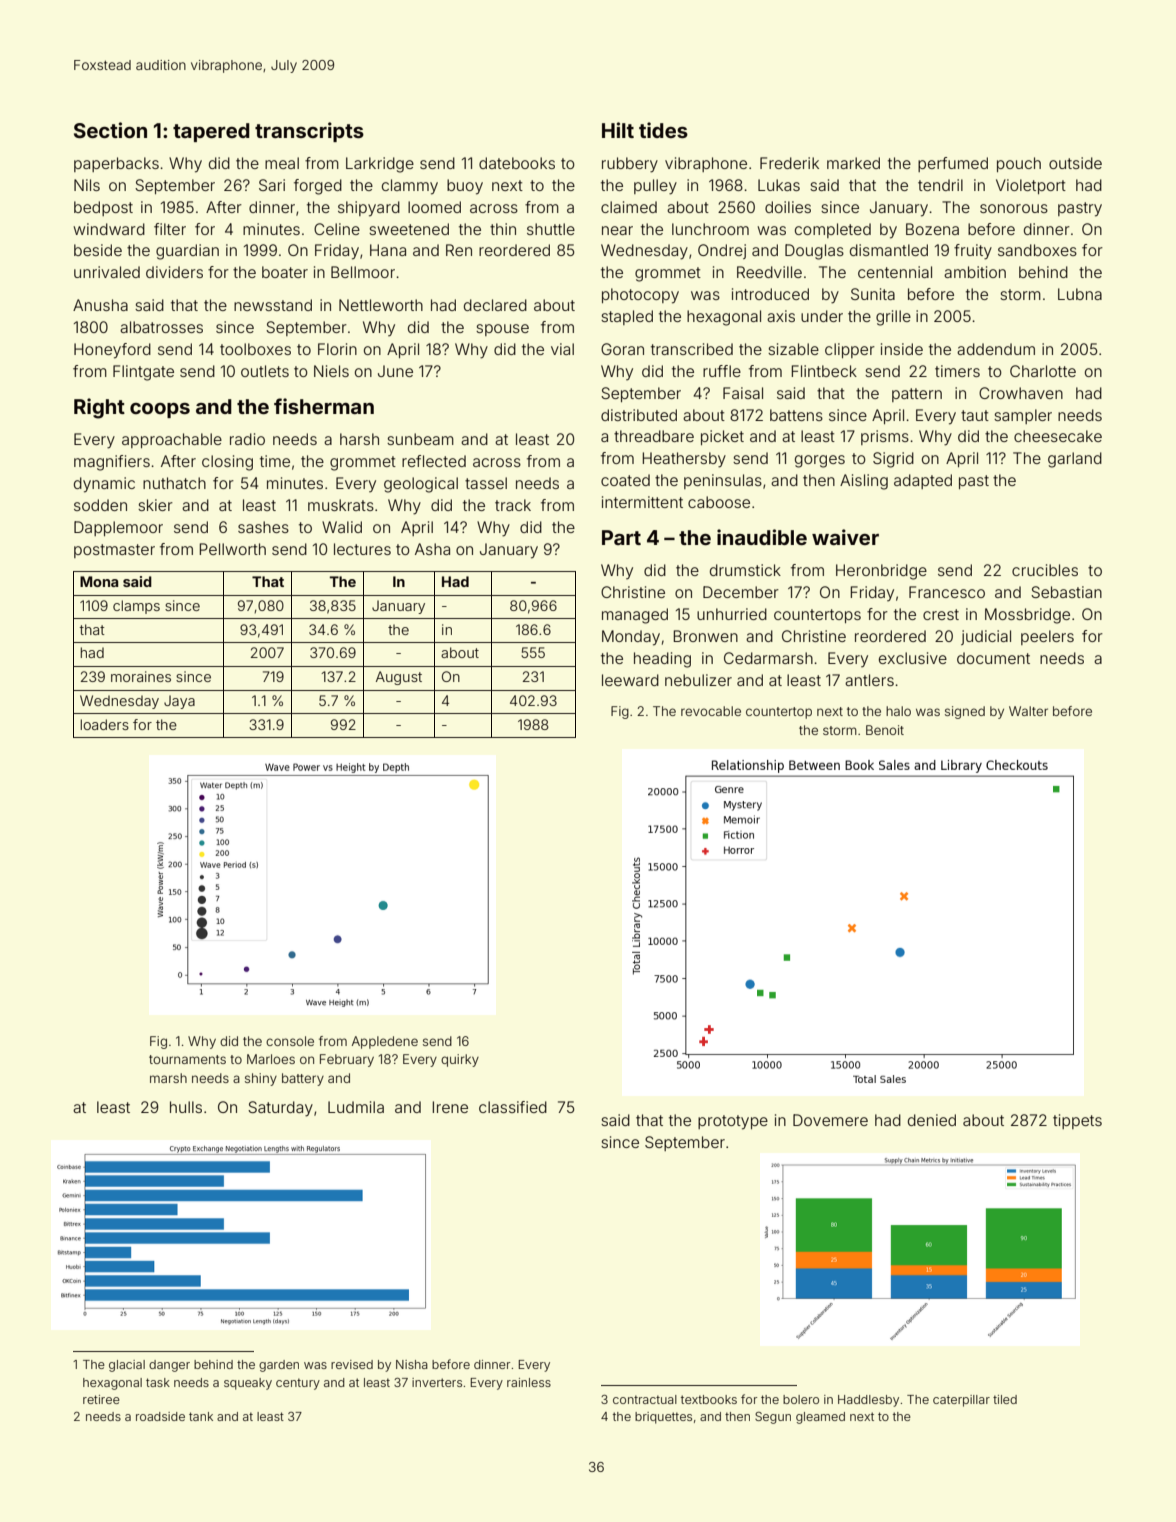 Image resolution: width=1176 pixels, height=1522 pixels. I want to click on garland, so click(1075, 460).
